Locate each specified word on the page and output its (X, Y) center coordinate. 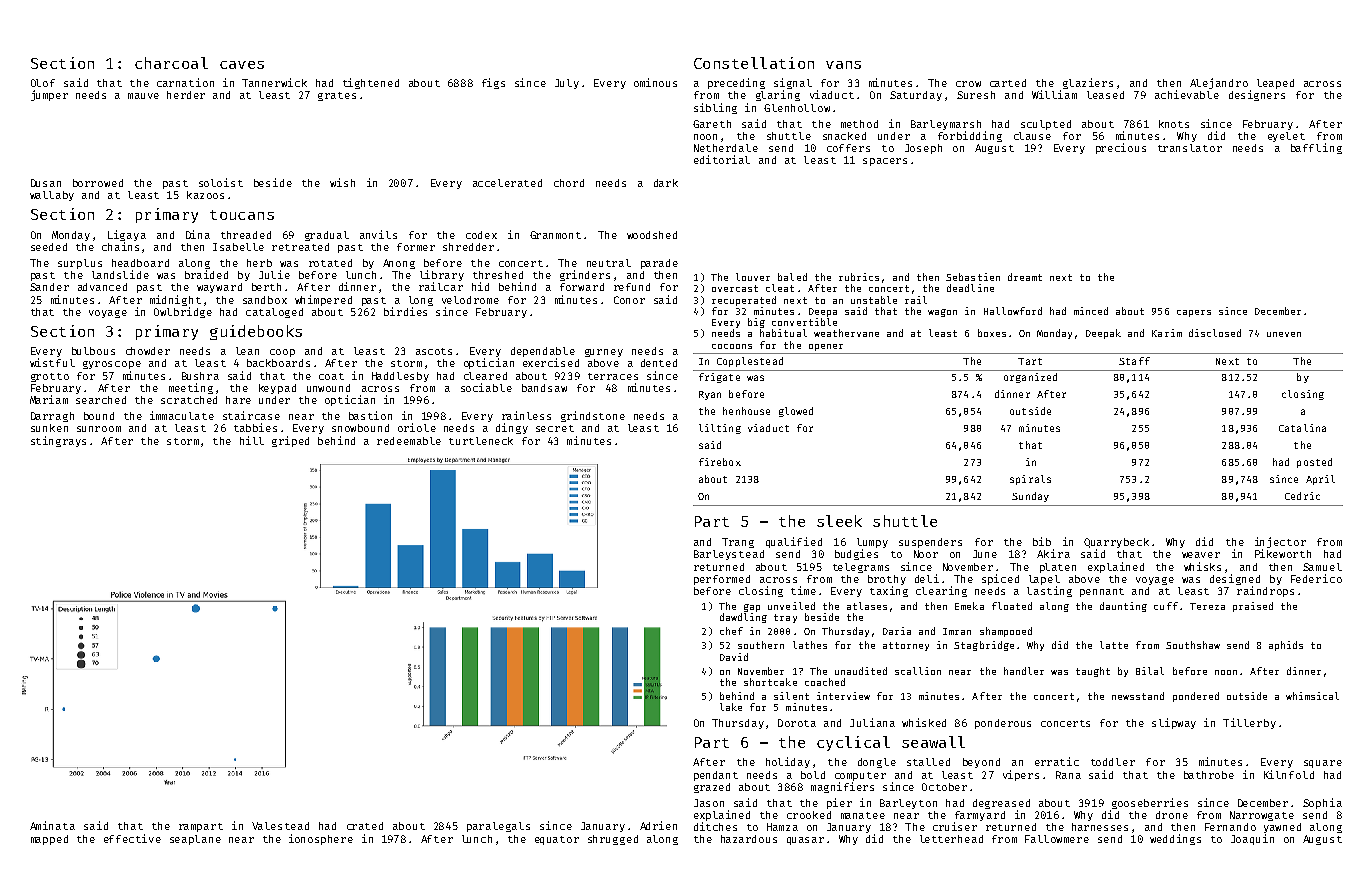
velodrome (470, 300)
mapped (49, 840)
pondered (1196, 697)
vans (843, 65)
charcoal (171, 63)
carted (1008, 83)
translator (1190, 148)
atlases (867, 606)
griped (290, 441)
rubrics (859, 277)
